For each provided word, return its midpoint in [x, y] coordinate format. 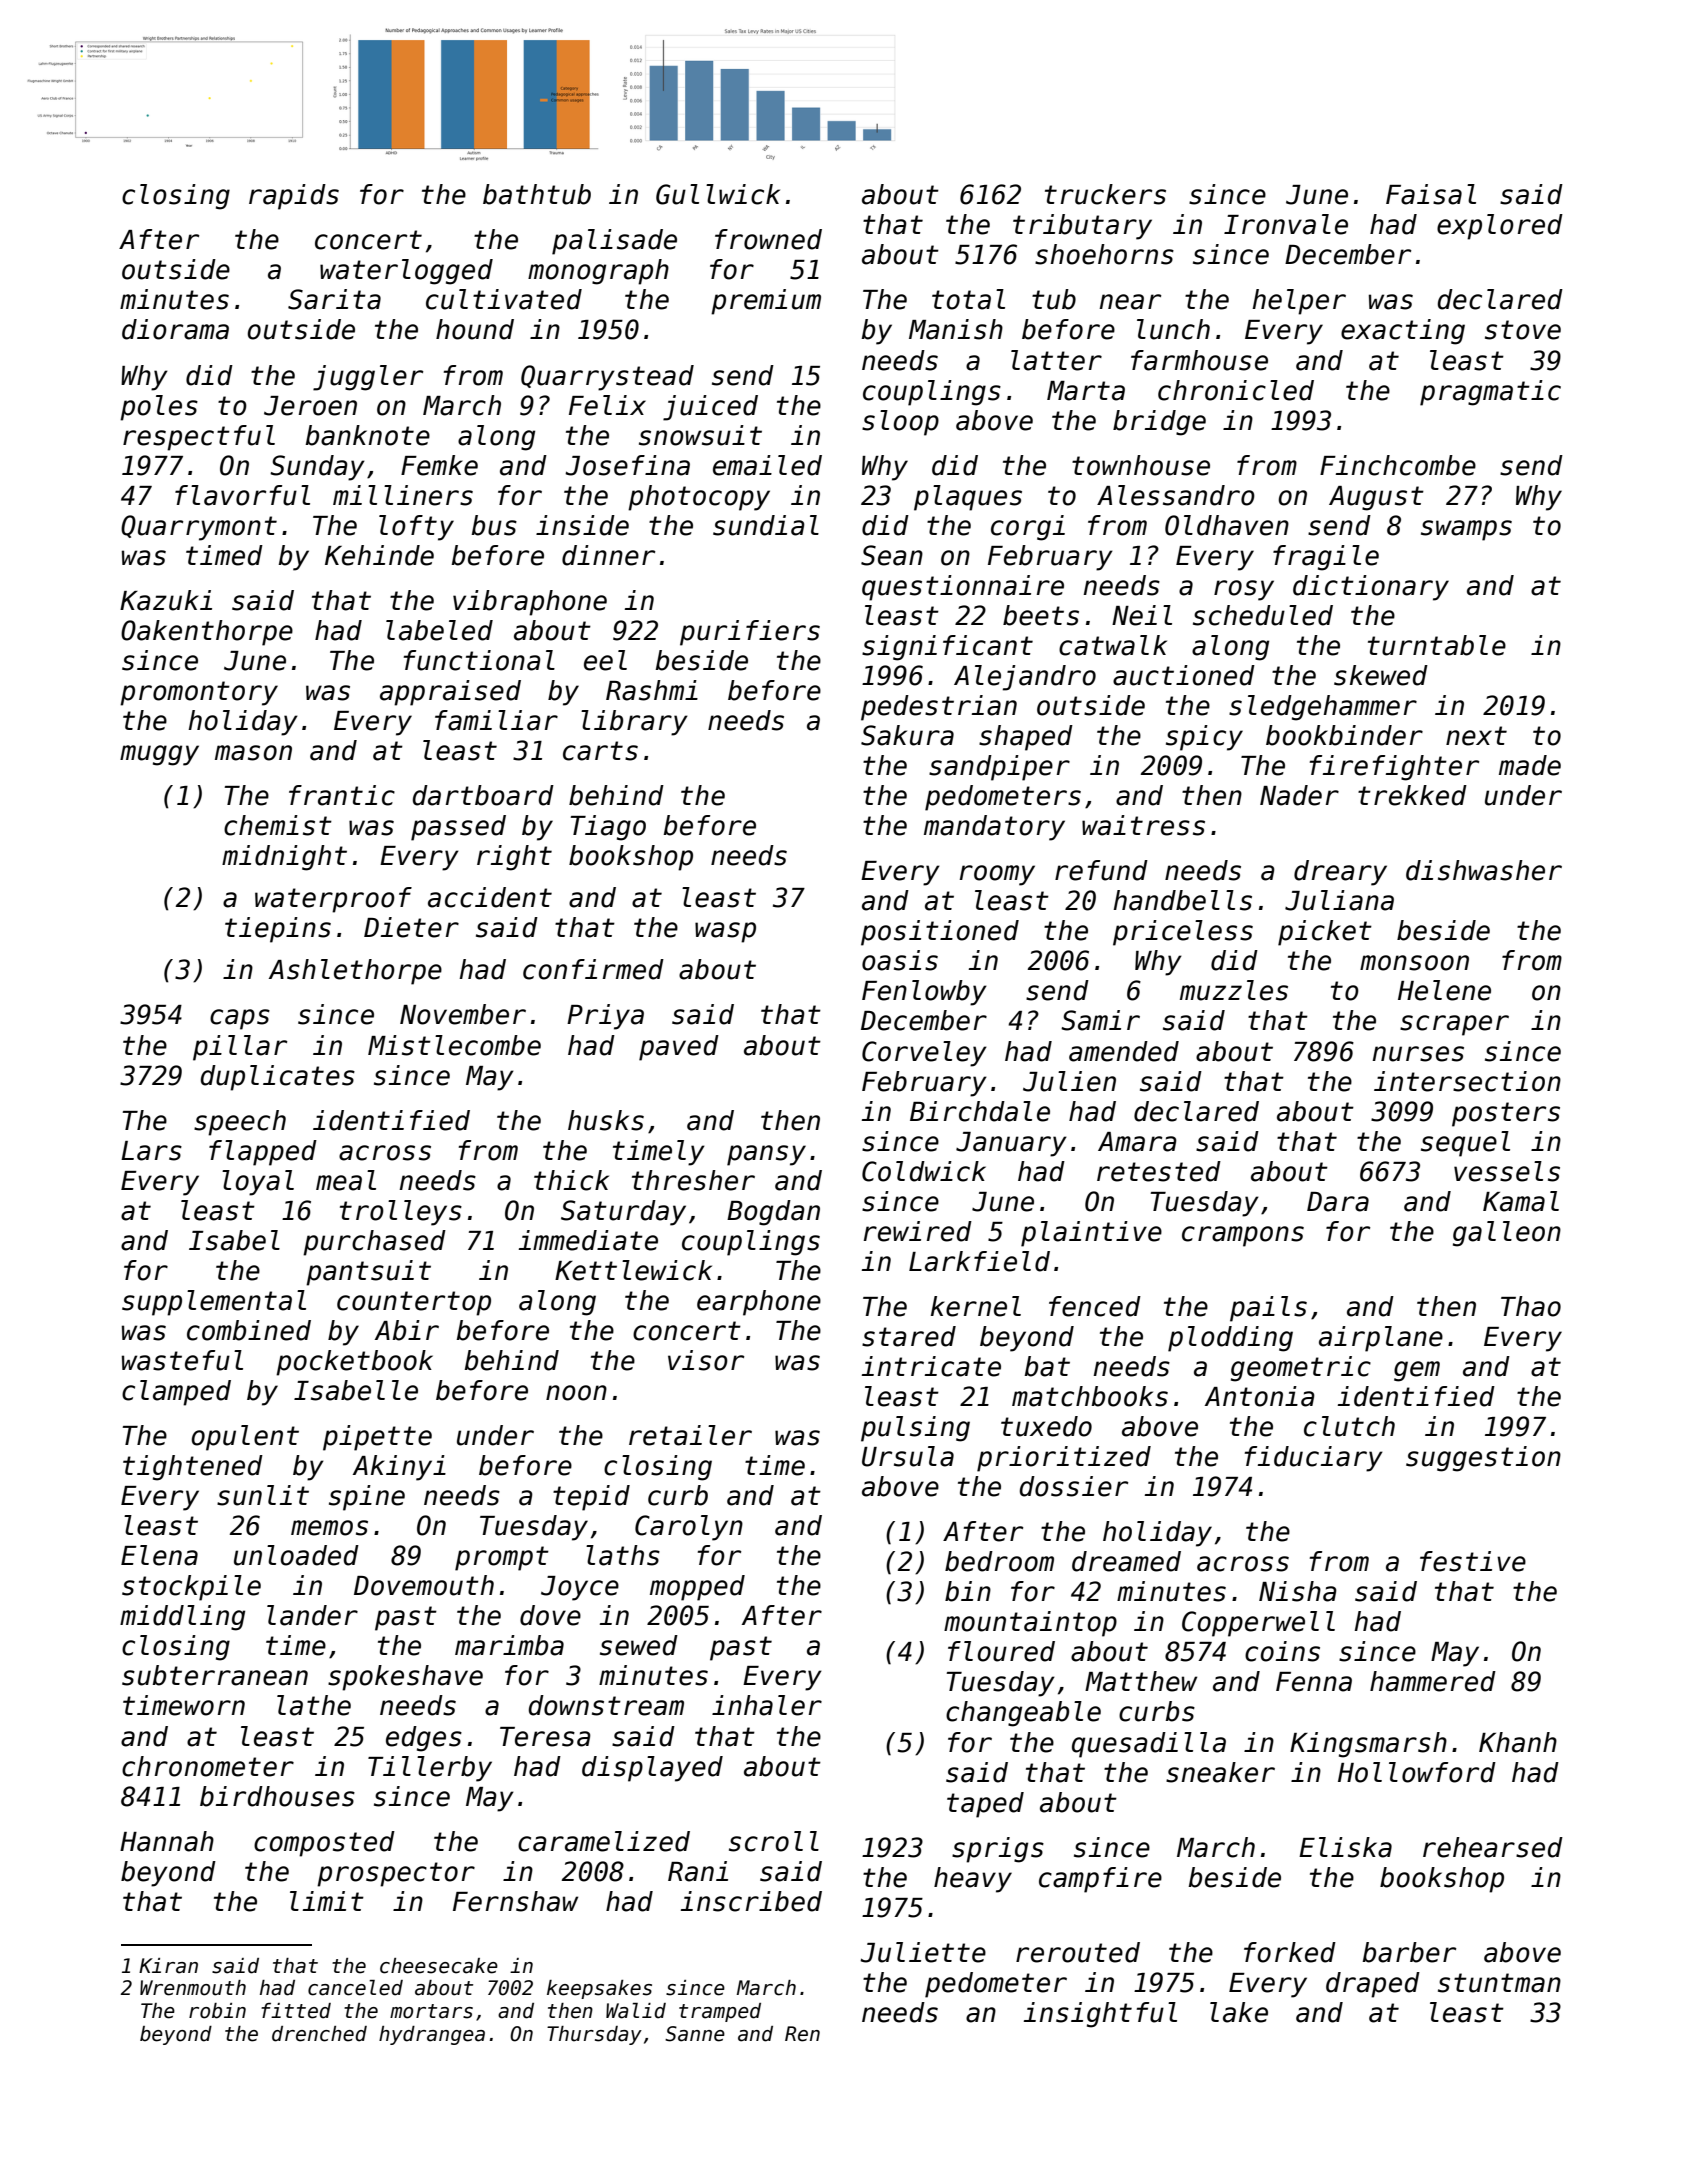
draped [1373, 1985]
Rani [698, 1871]
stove [1523, 330]
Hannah [167, 1841]
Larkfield [979, 1261]
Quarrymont [199, 528]
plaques [968, 498]
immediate [588, 1240]
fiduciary [1314, 1459]
